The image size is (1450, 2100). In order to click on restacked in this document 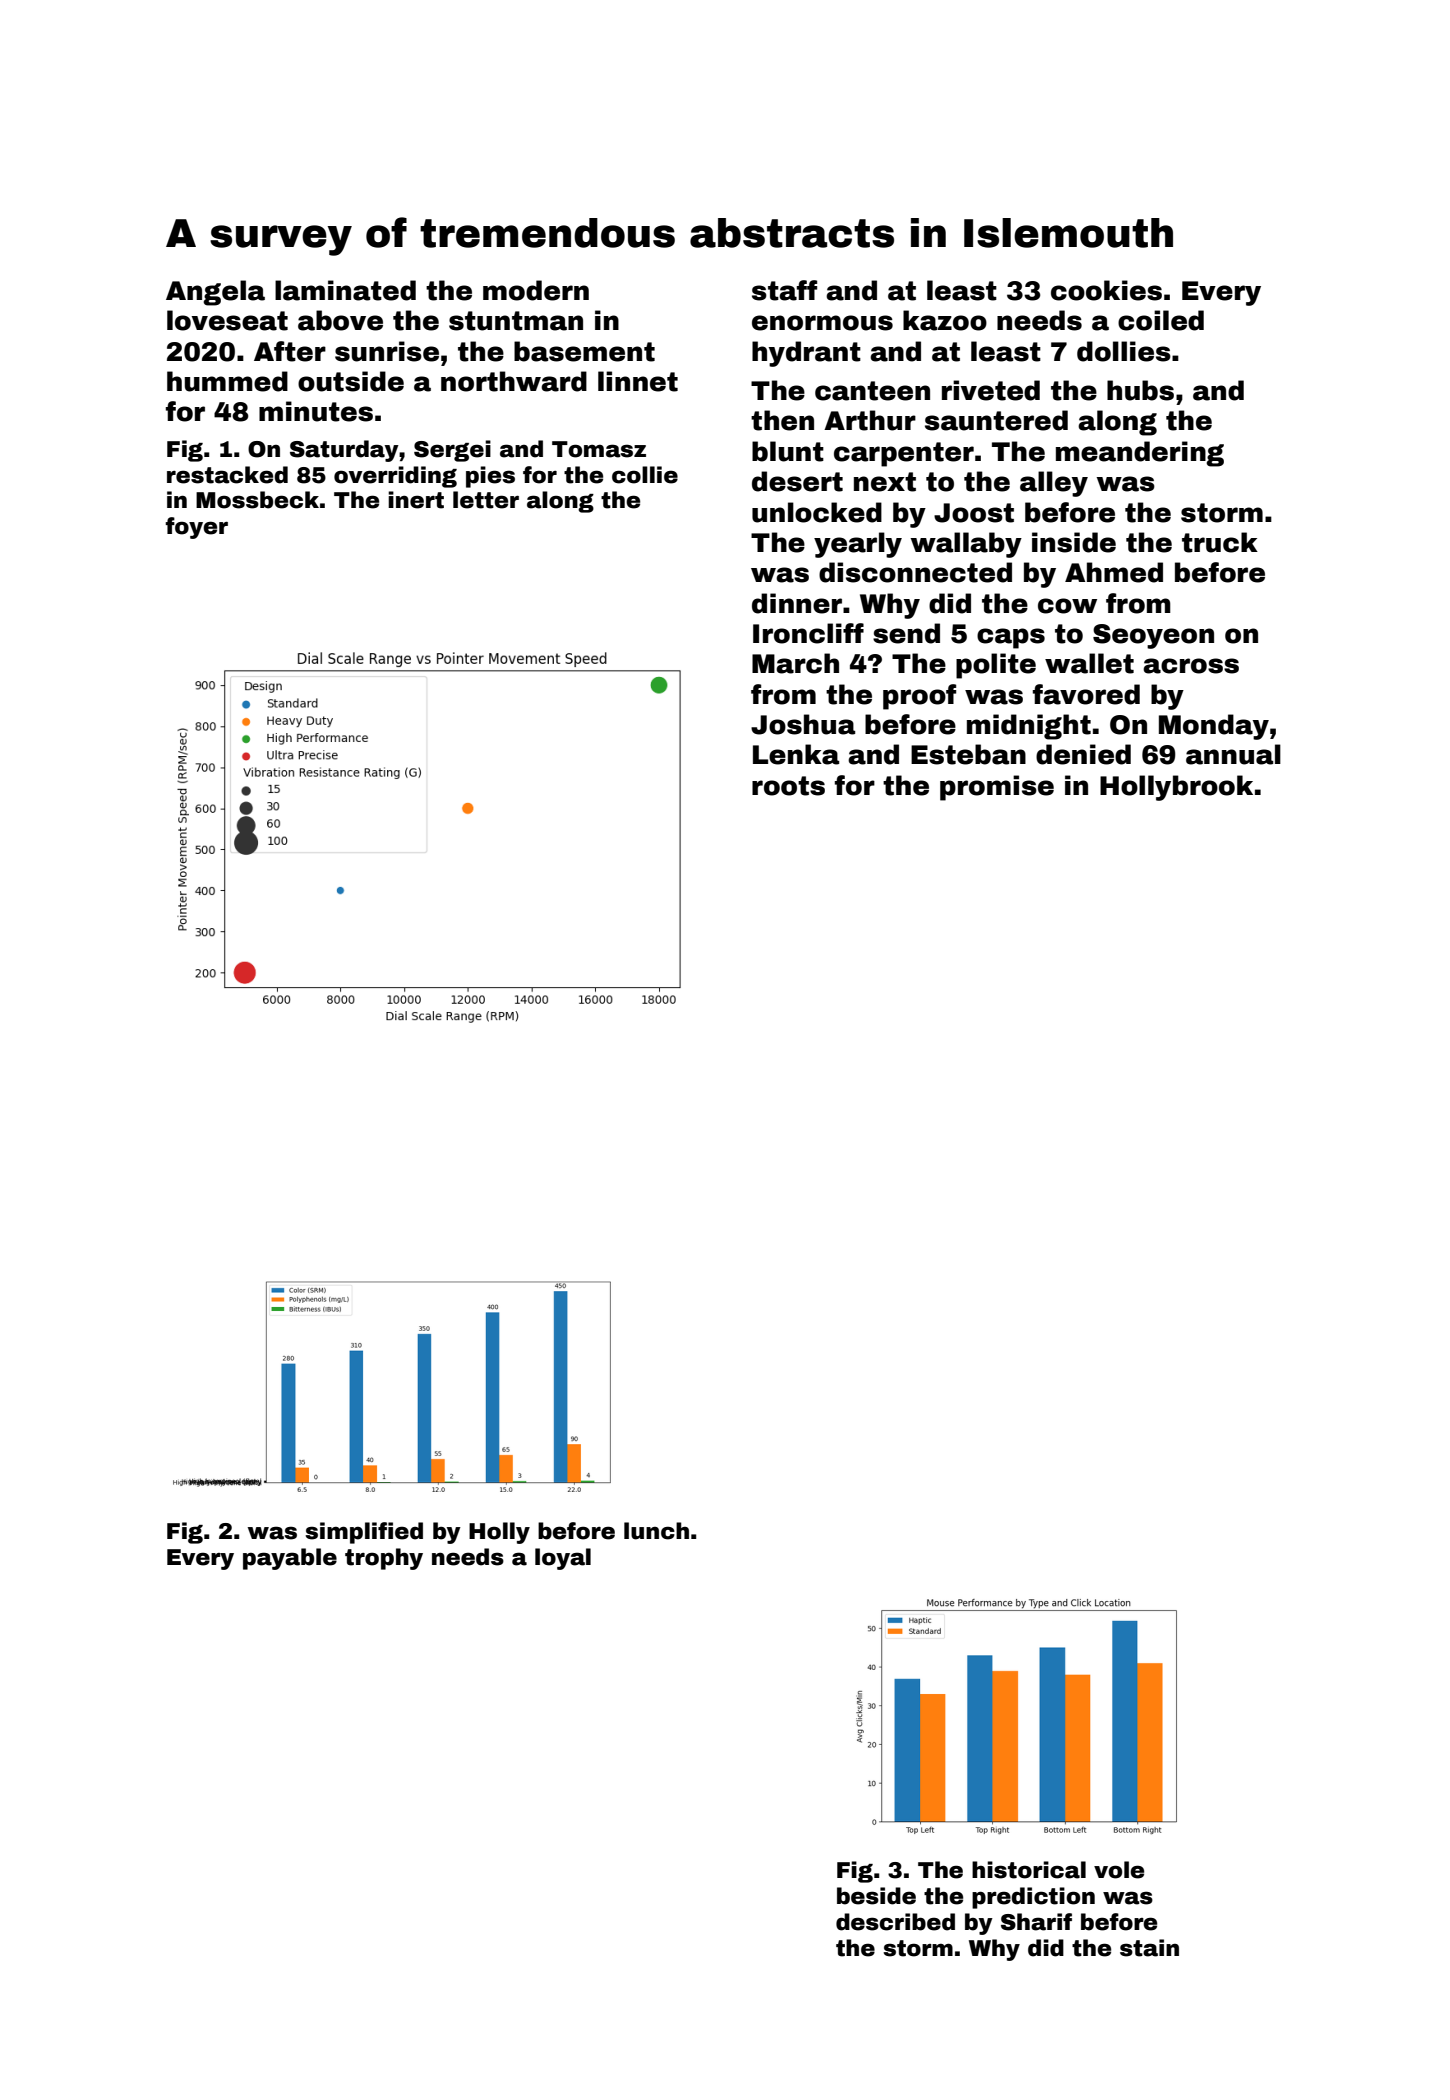, I will do `click(227, 475)`.
